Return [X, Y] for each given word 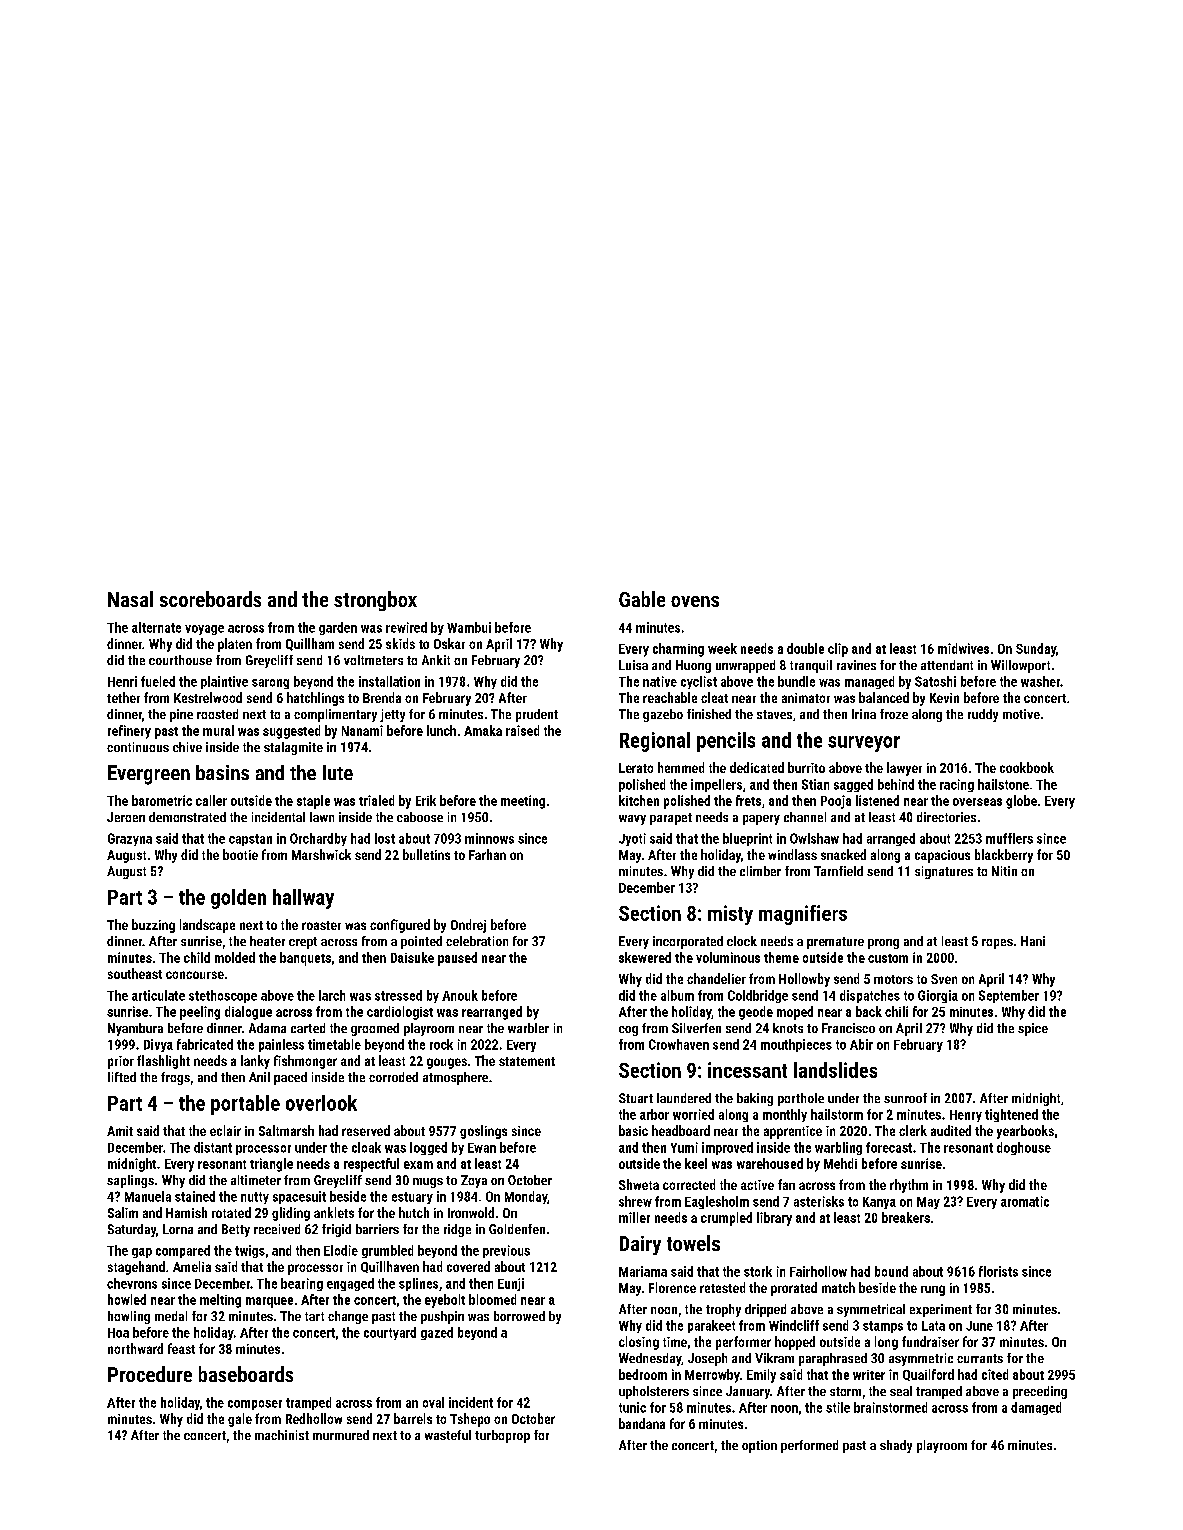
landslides [835, 1070]
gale [240, 1420]
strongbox [375, 601]
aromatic [1025, 1201]
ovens [695, 601]
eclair [225, 1130]
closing [639, 1343]
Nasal [130, 599]
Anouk [460, 995]
